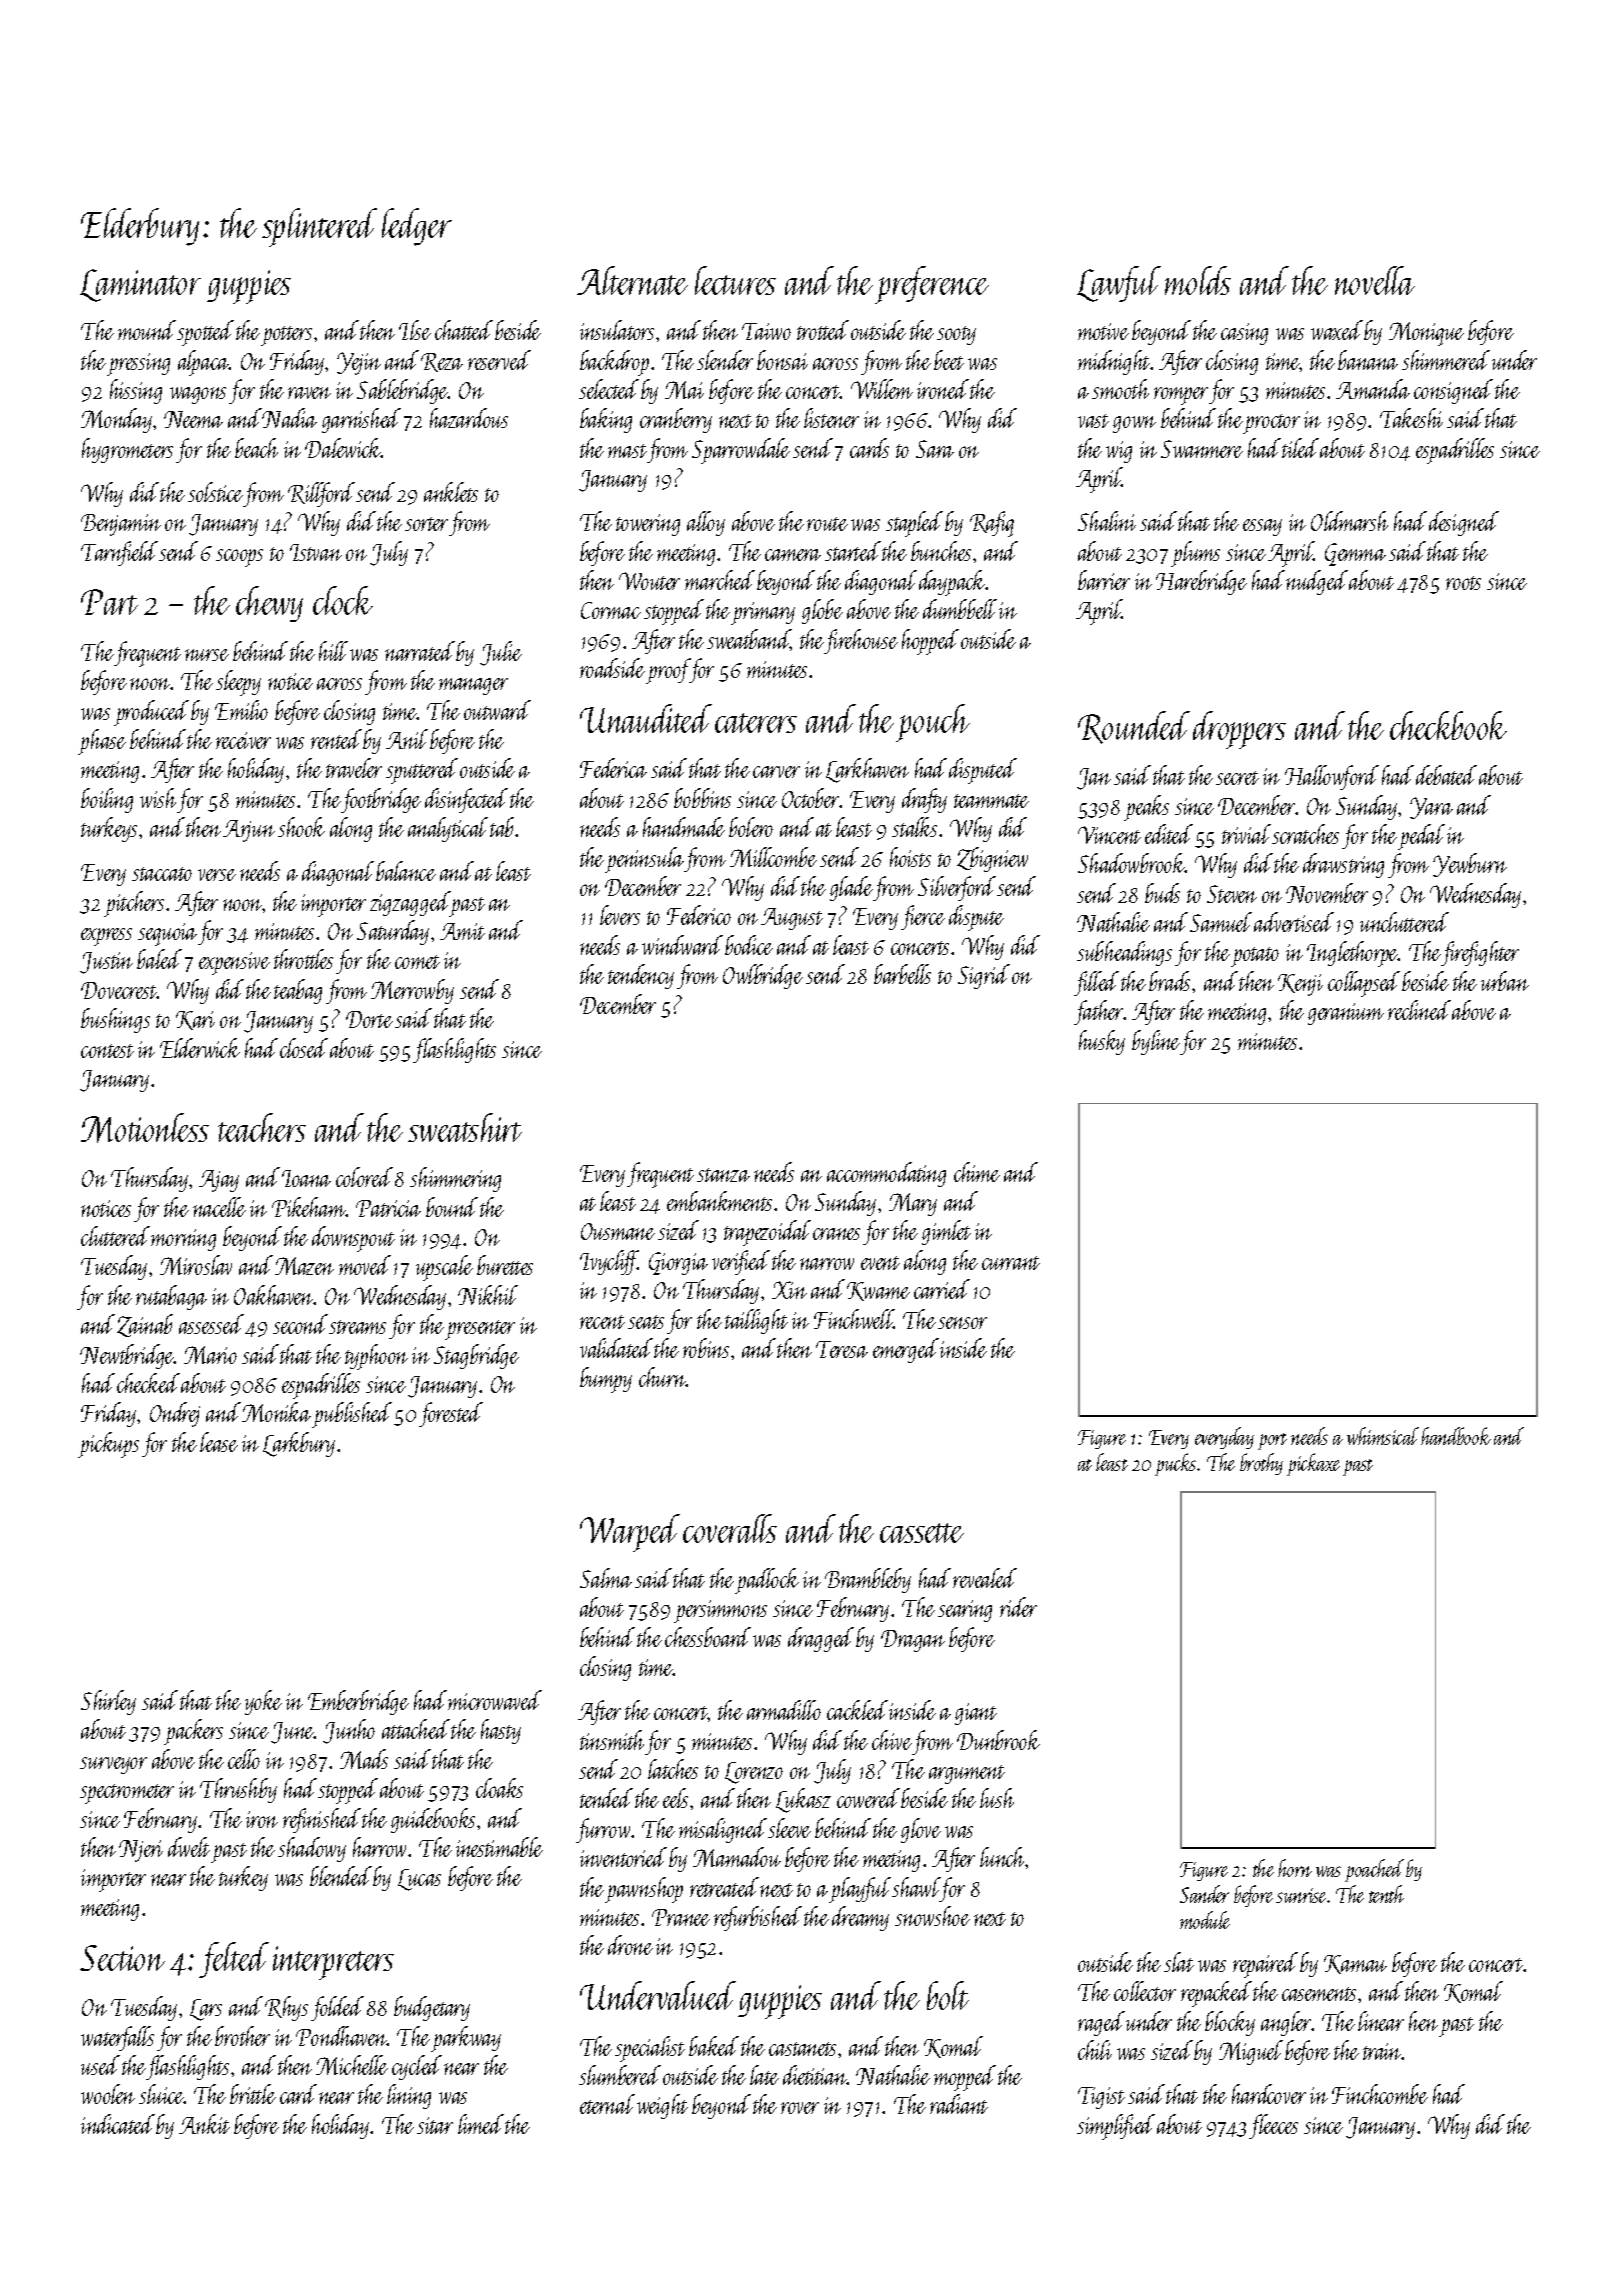  What do you see at coordinates (1313, 1464) in the image?
I see `pickaxe` at bounding box center [1313, 1464].
